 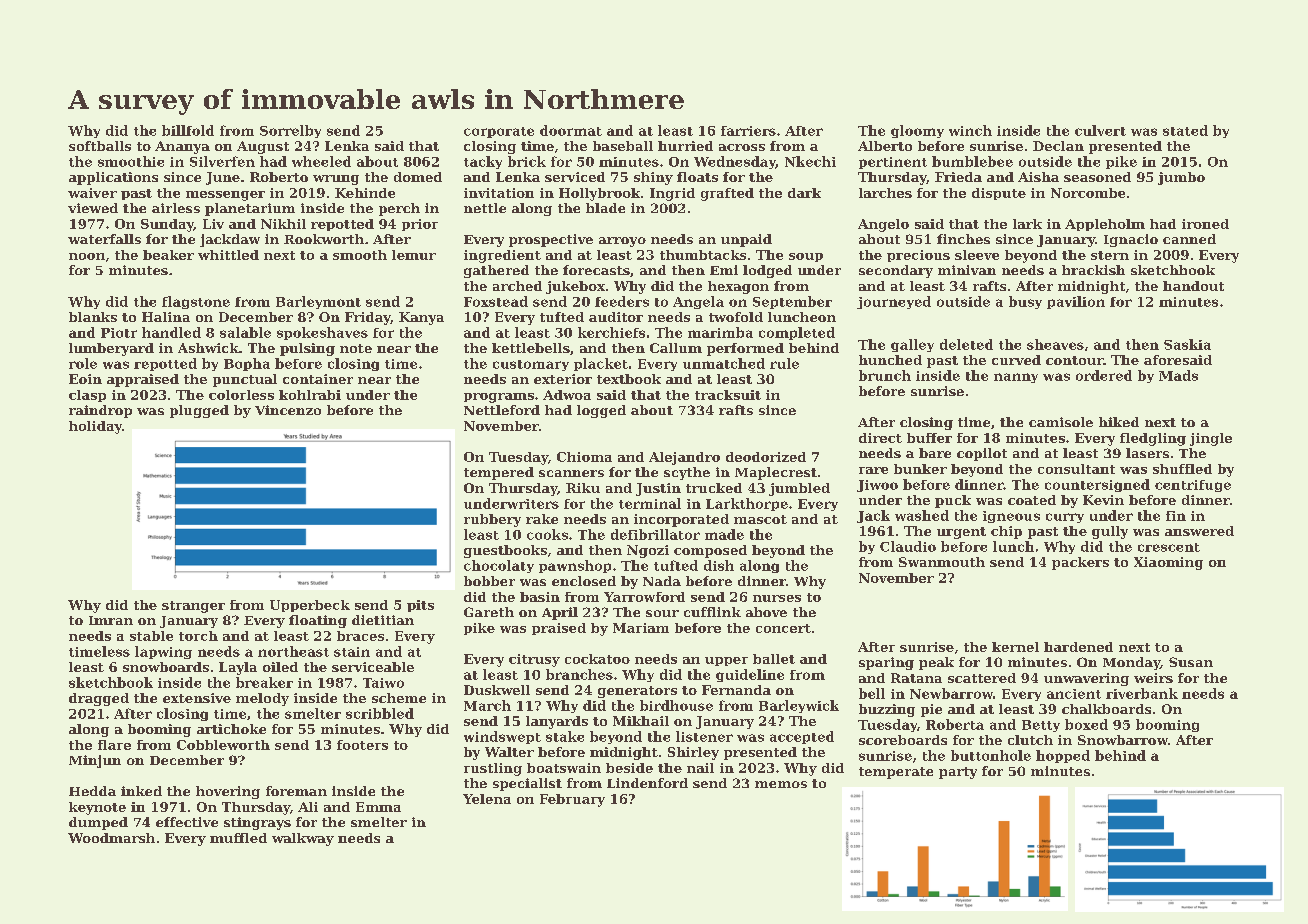 I want to click on Roberto, so click(x=279, y=177).
